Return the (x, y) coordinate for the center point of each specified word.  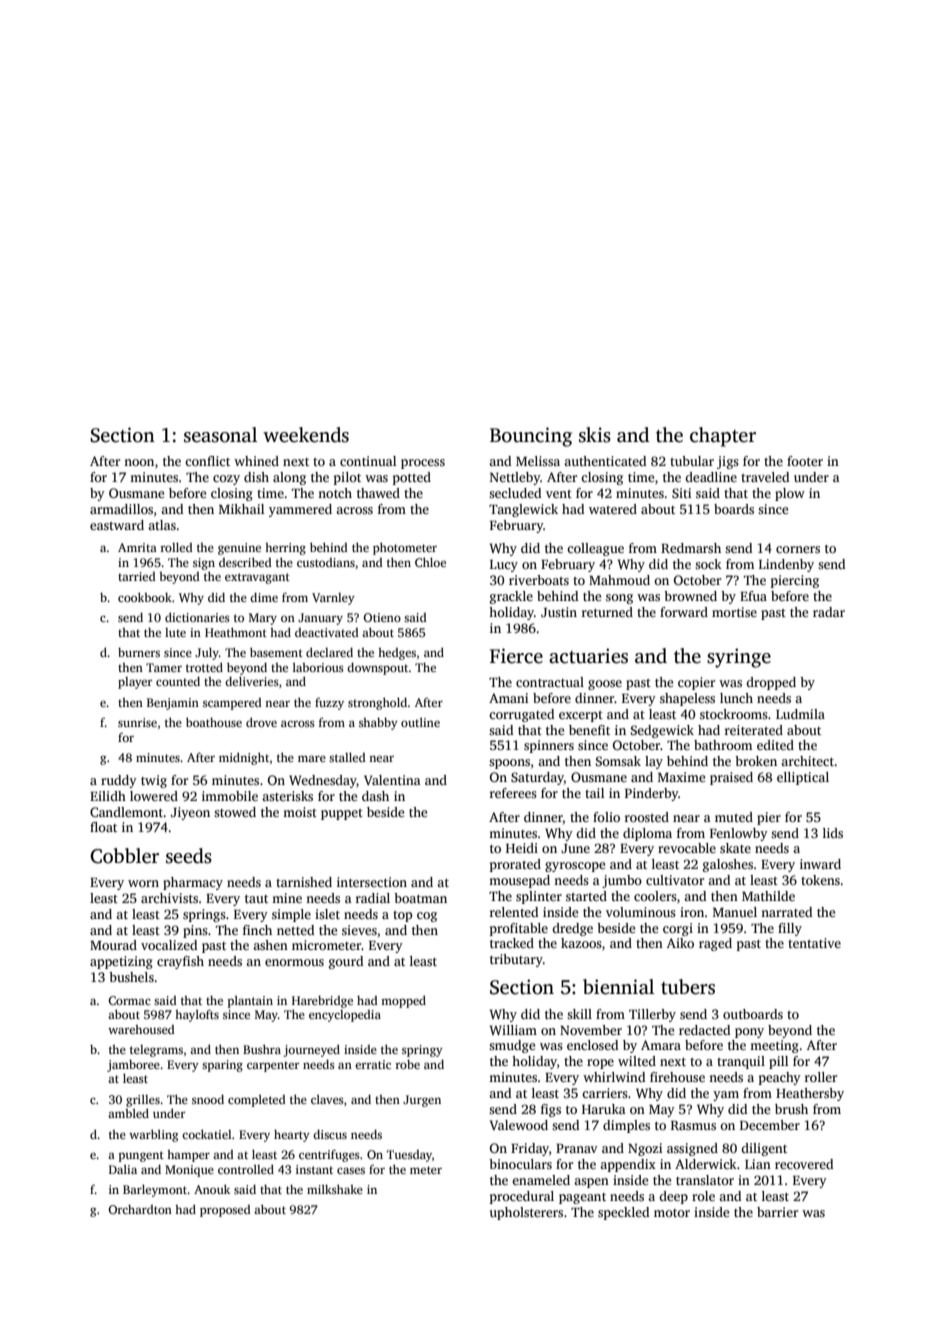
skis (595, 435)
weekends (306, 435)
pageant (582, 1198)
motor (672, 1213)
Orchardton (140, 1209)
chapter (723, 437)
